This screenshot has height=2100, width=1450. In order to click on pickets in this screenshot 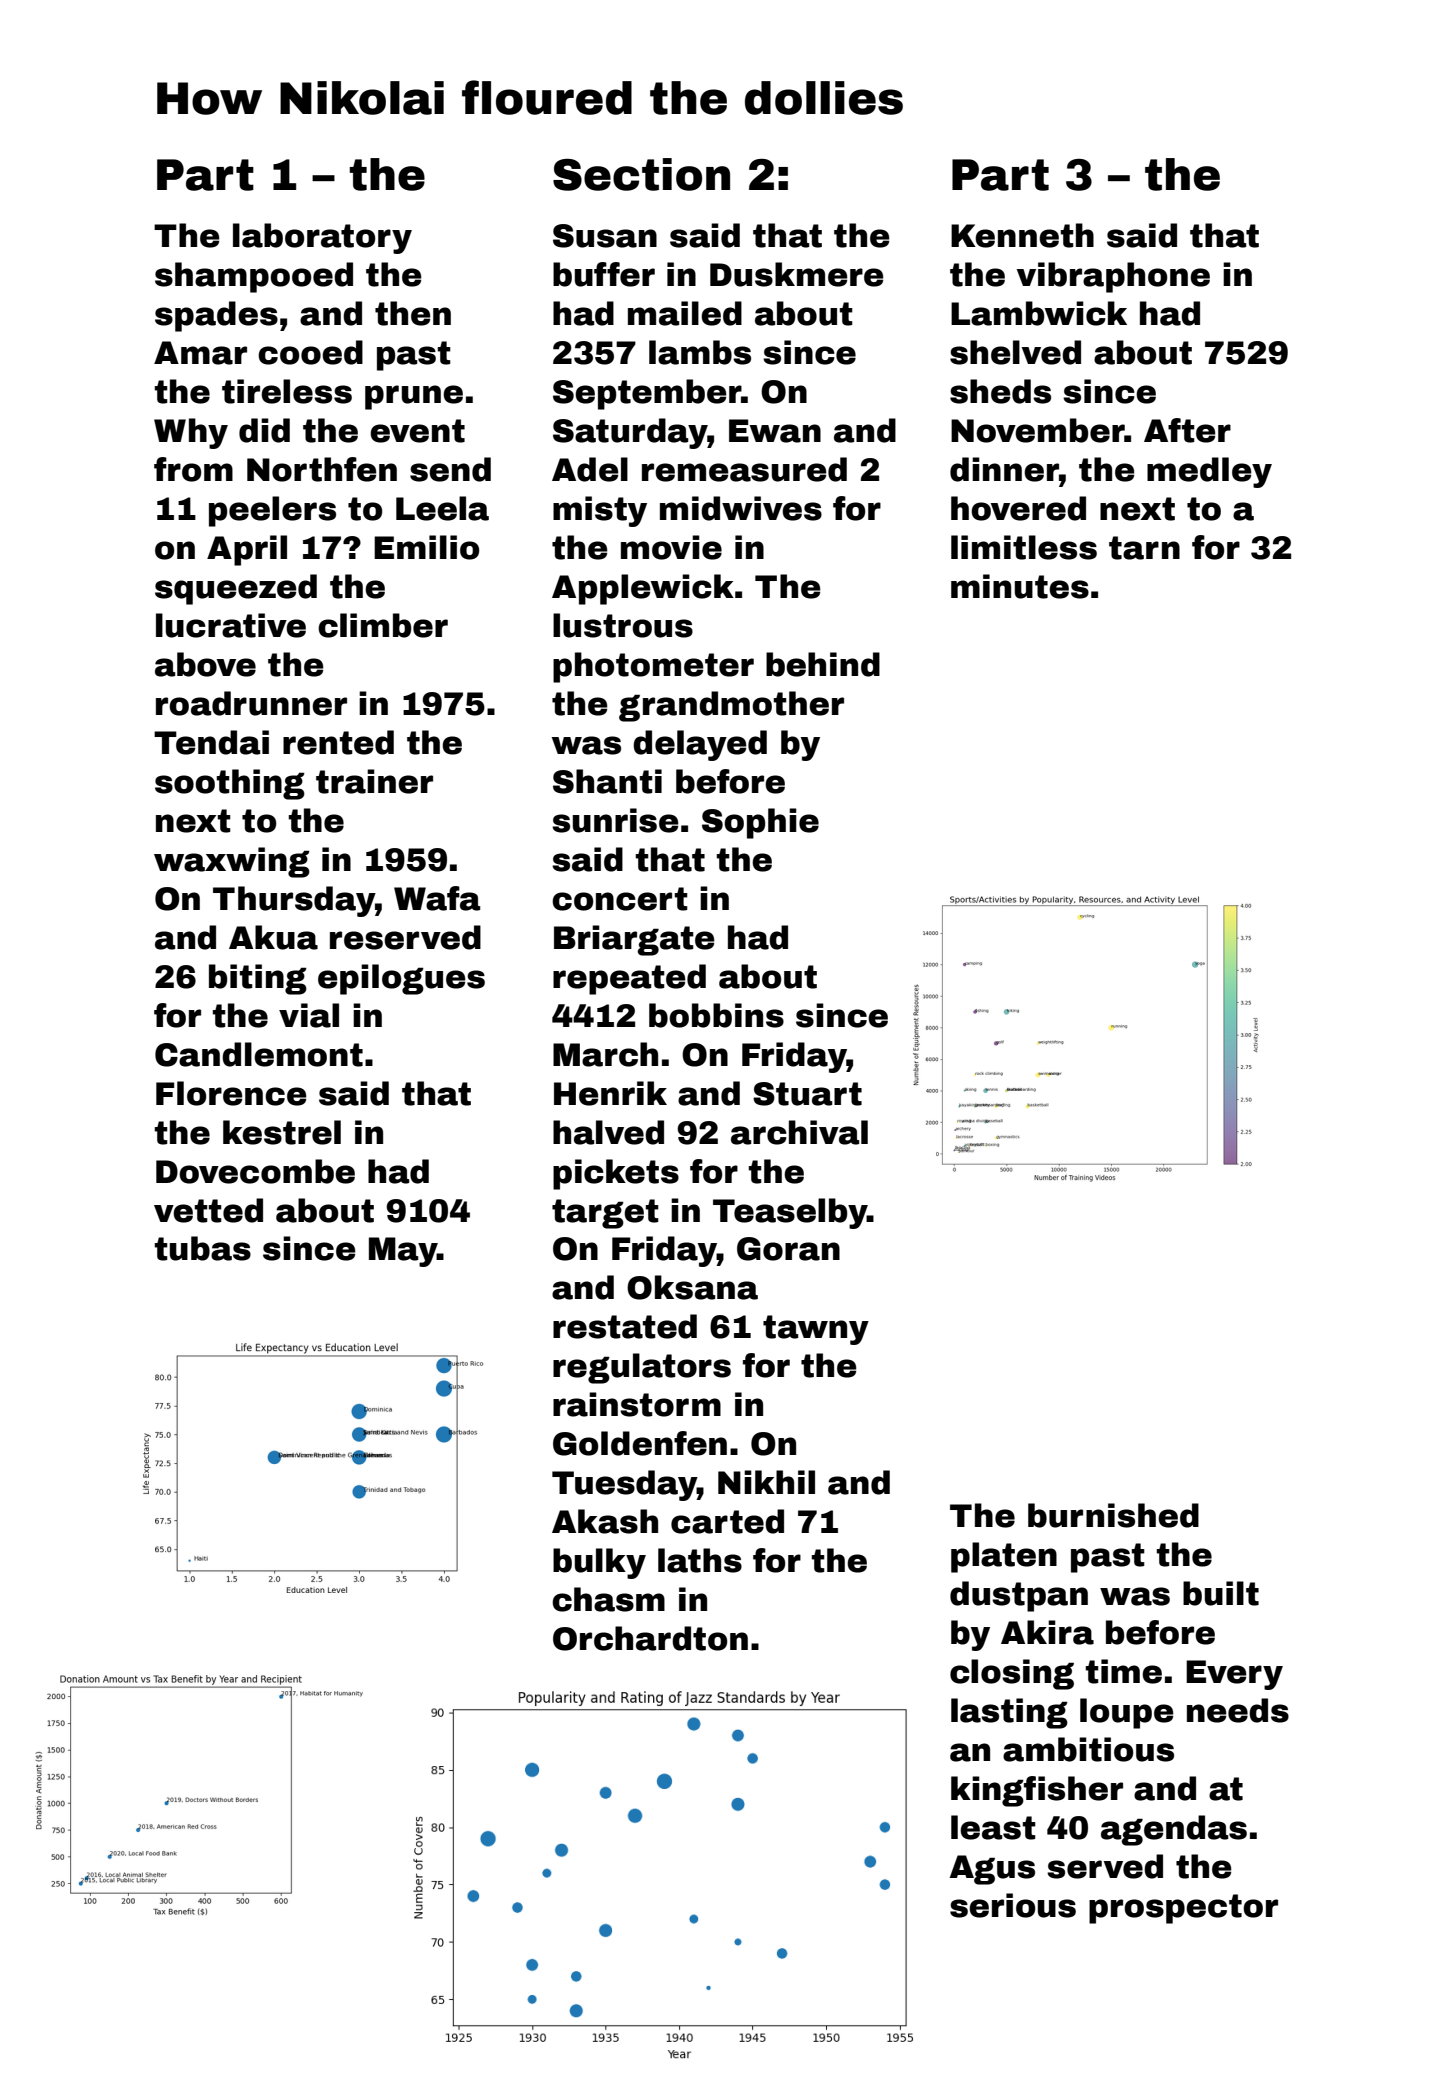, I will do `click(616, 1174)`.
